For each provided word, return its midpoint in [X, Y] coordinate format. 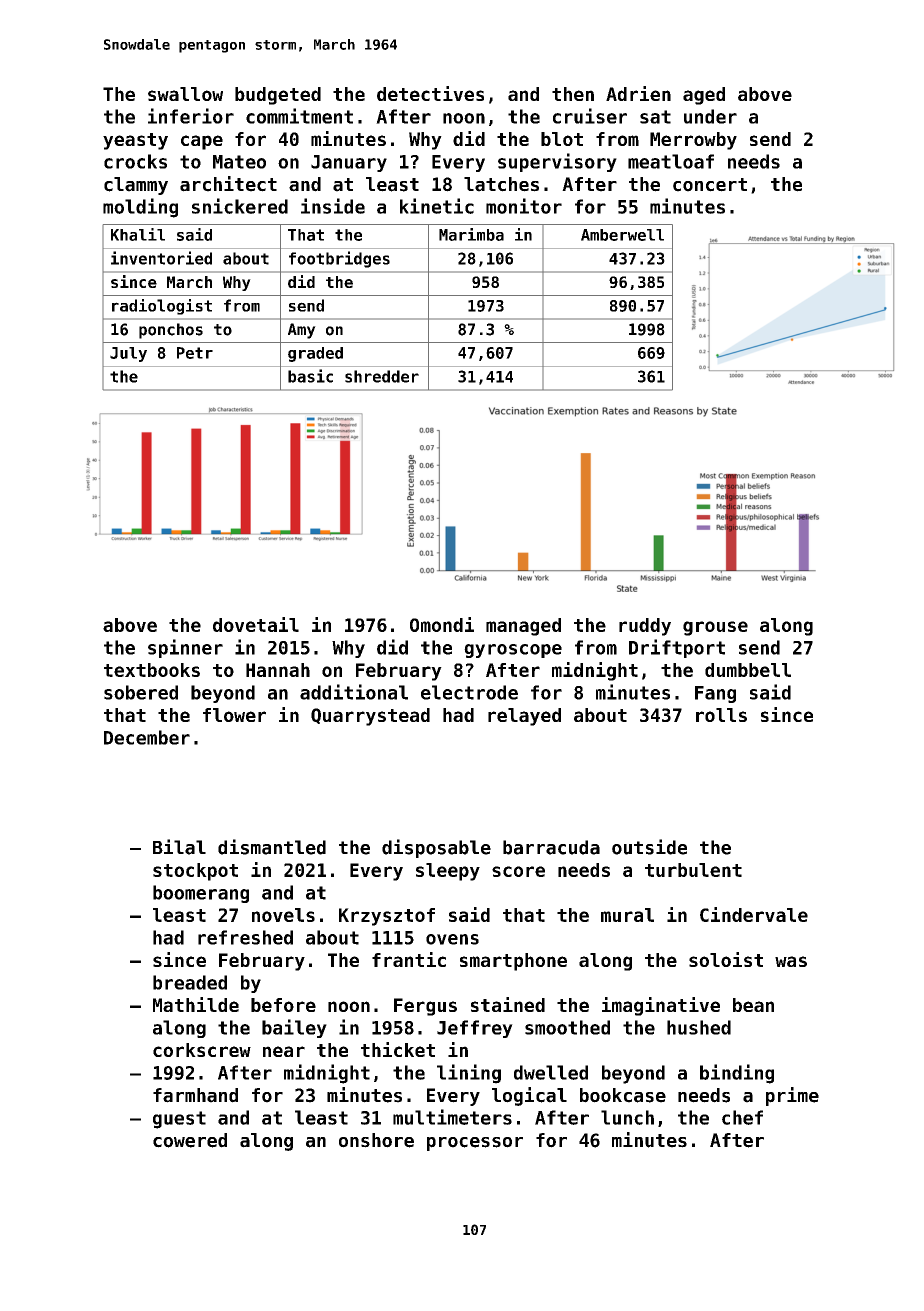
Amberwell [622, 235]
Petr [195, 353]
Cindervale [754, 914]
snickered [240, 206]
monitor [524, 206]
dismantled [272, 847]
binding [737, 1074]
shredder [382, 376]
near [284, 1051]
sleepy [448, 872]
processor [475, 1144]
